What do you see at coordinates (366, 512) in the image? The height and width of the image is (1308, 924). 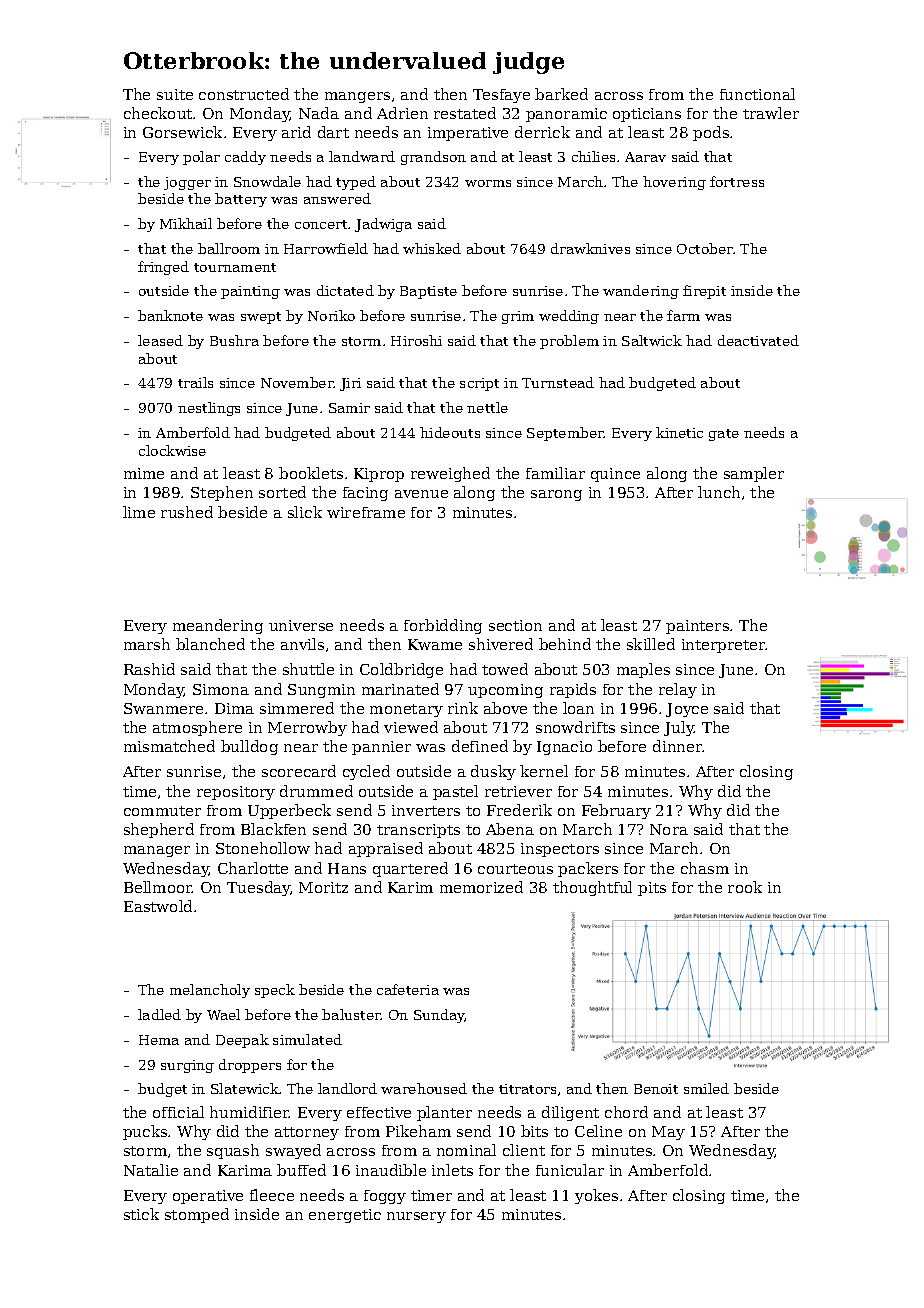 I see `wireframe` at bounding box center [366, 512].
